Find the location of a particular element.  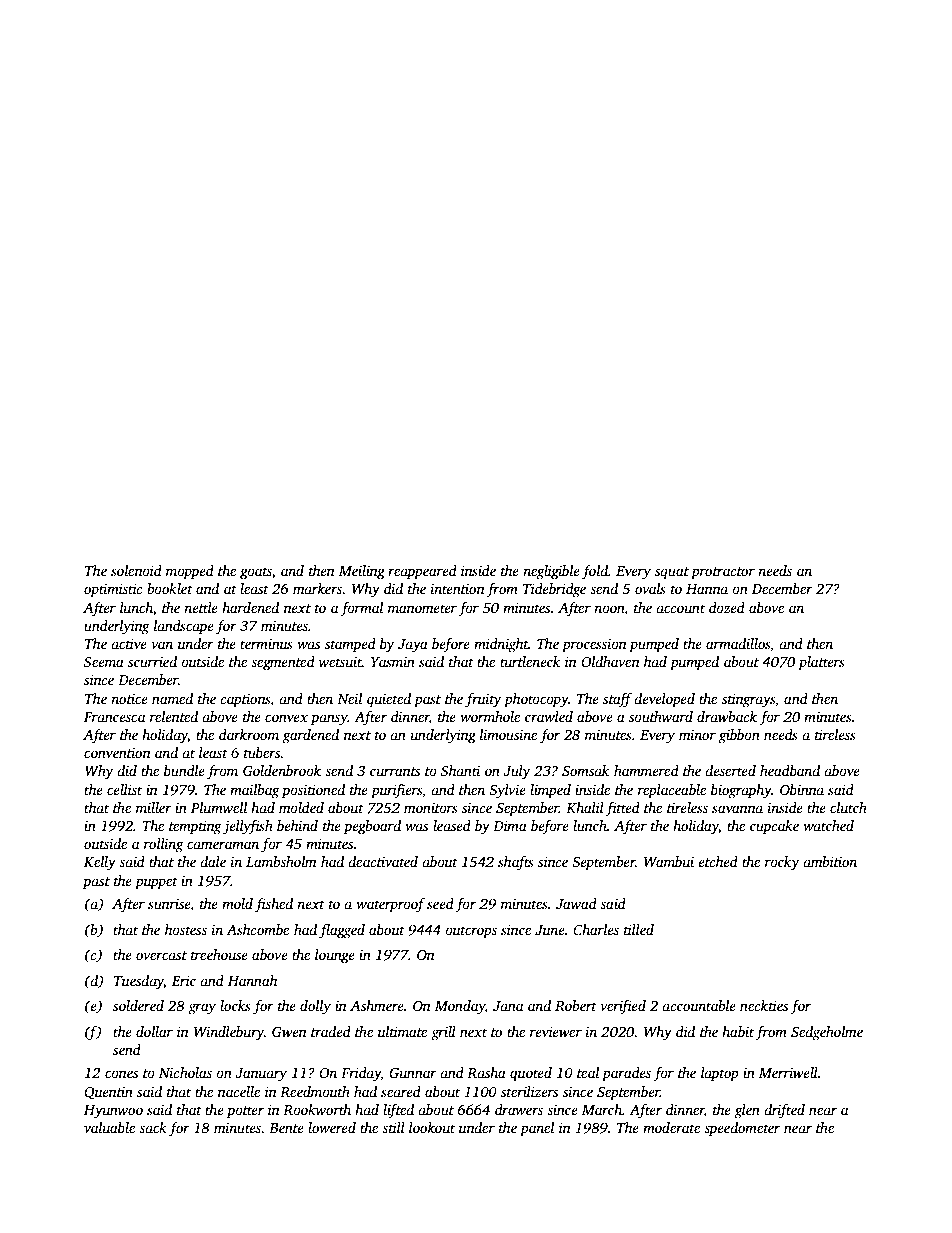

verified is located at coordinates (623, 1007).
